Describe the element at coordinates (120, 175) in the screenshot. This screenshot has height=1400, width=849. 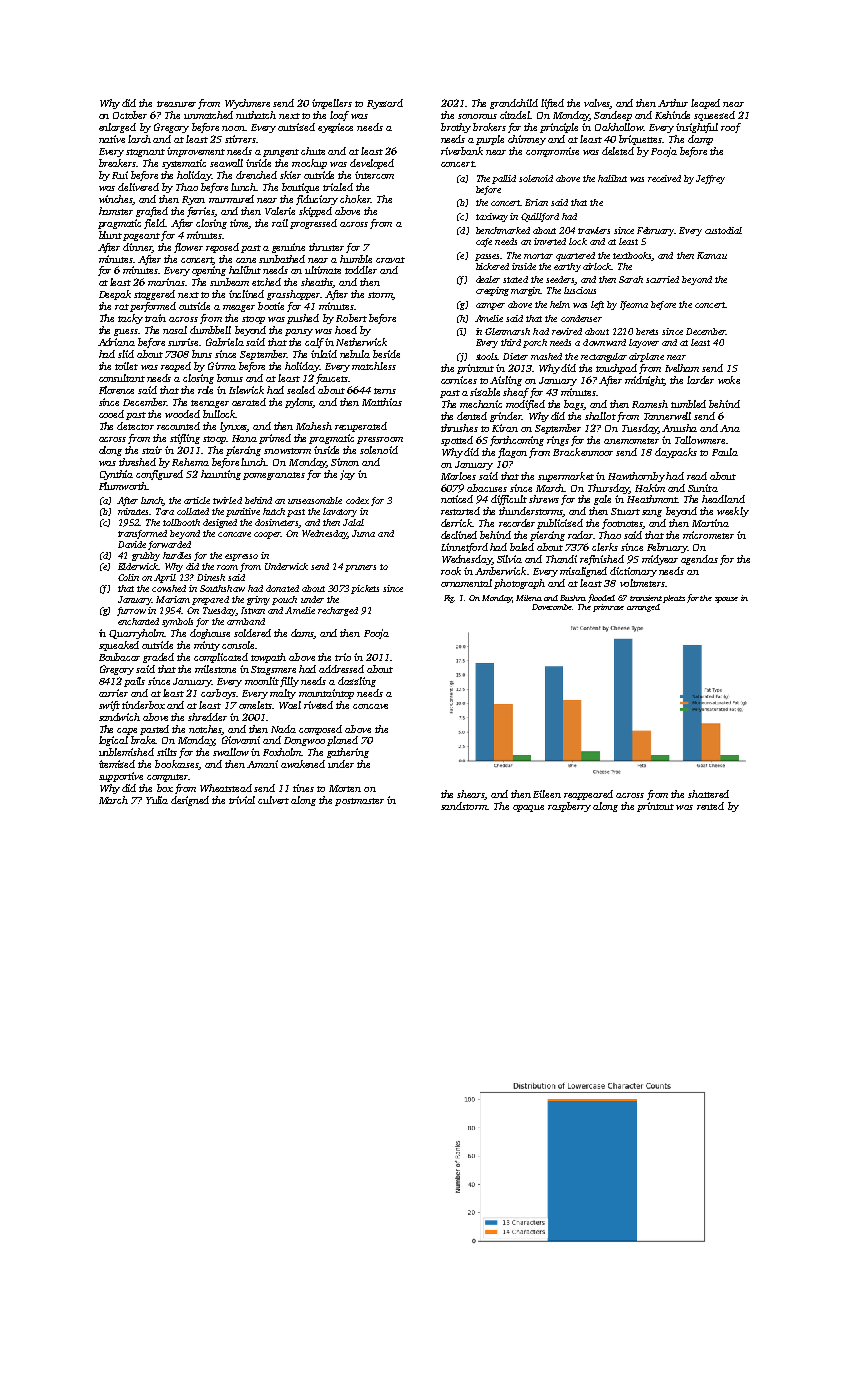
I see `Rui` at that location.
